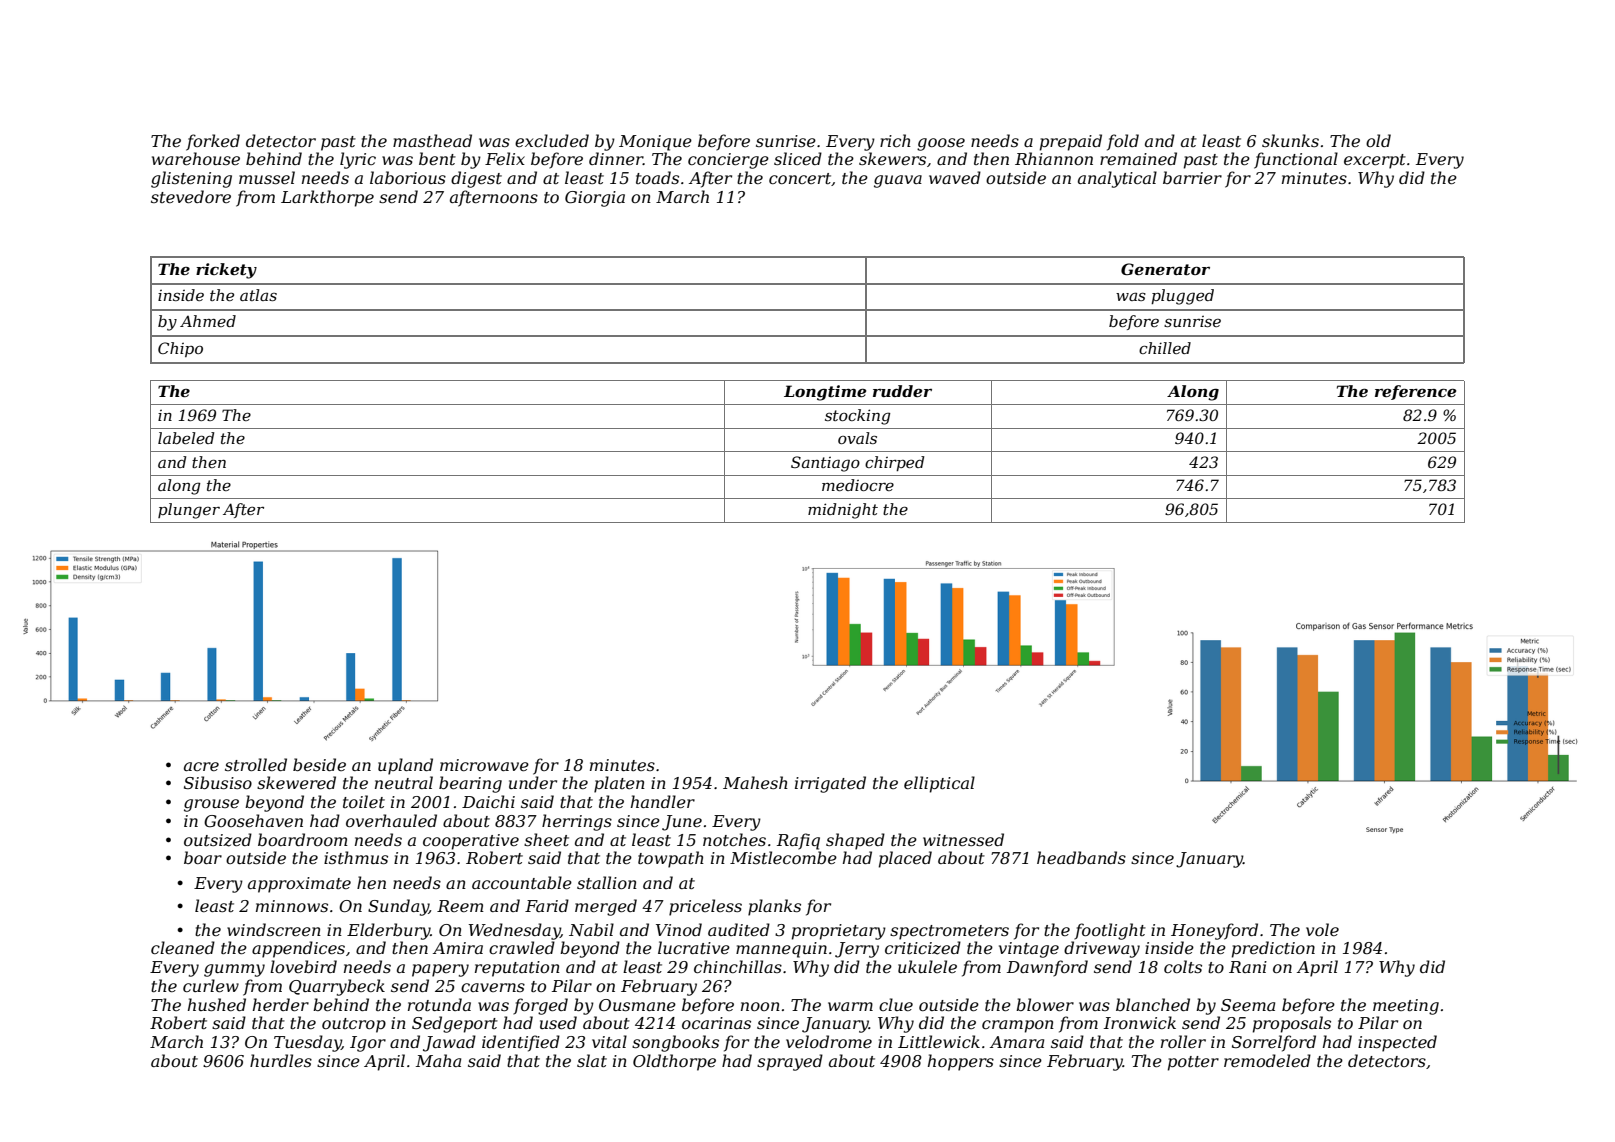 This document has height=1142, width=1615. I want to click on plunger, so click(189, 511).
